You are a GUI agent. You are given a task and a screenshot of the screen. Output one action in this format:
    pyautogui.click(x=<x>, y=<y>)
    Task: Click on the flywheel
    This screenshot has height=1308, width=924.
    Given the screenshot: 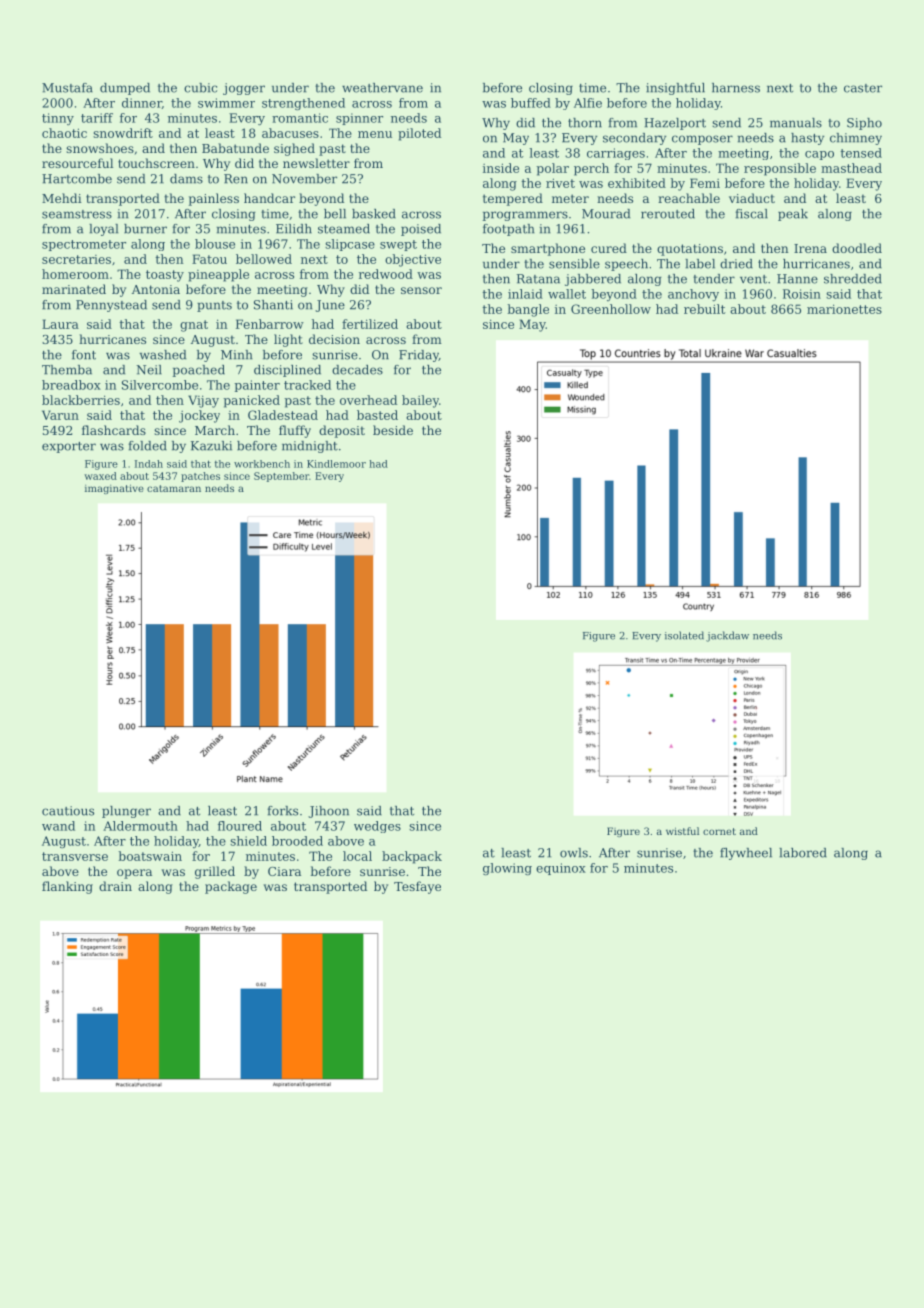 What is the action you would take?
    pyautogui.click(x=746, y=854)
